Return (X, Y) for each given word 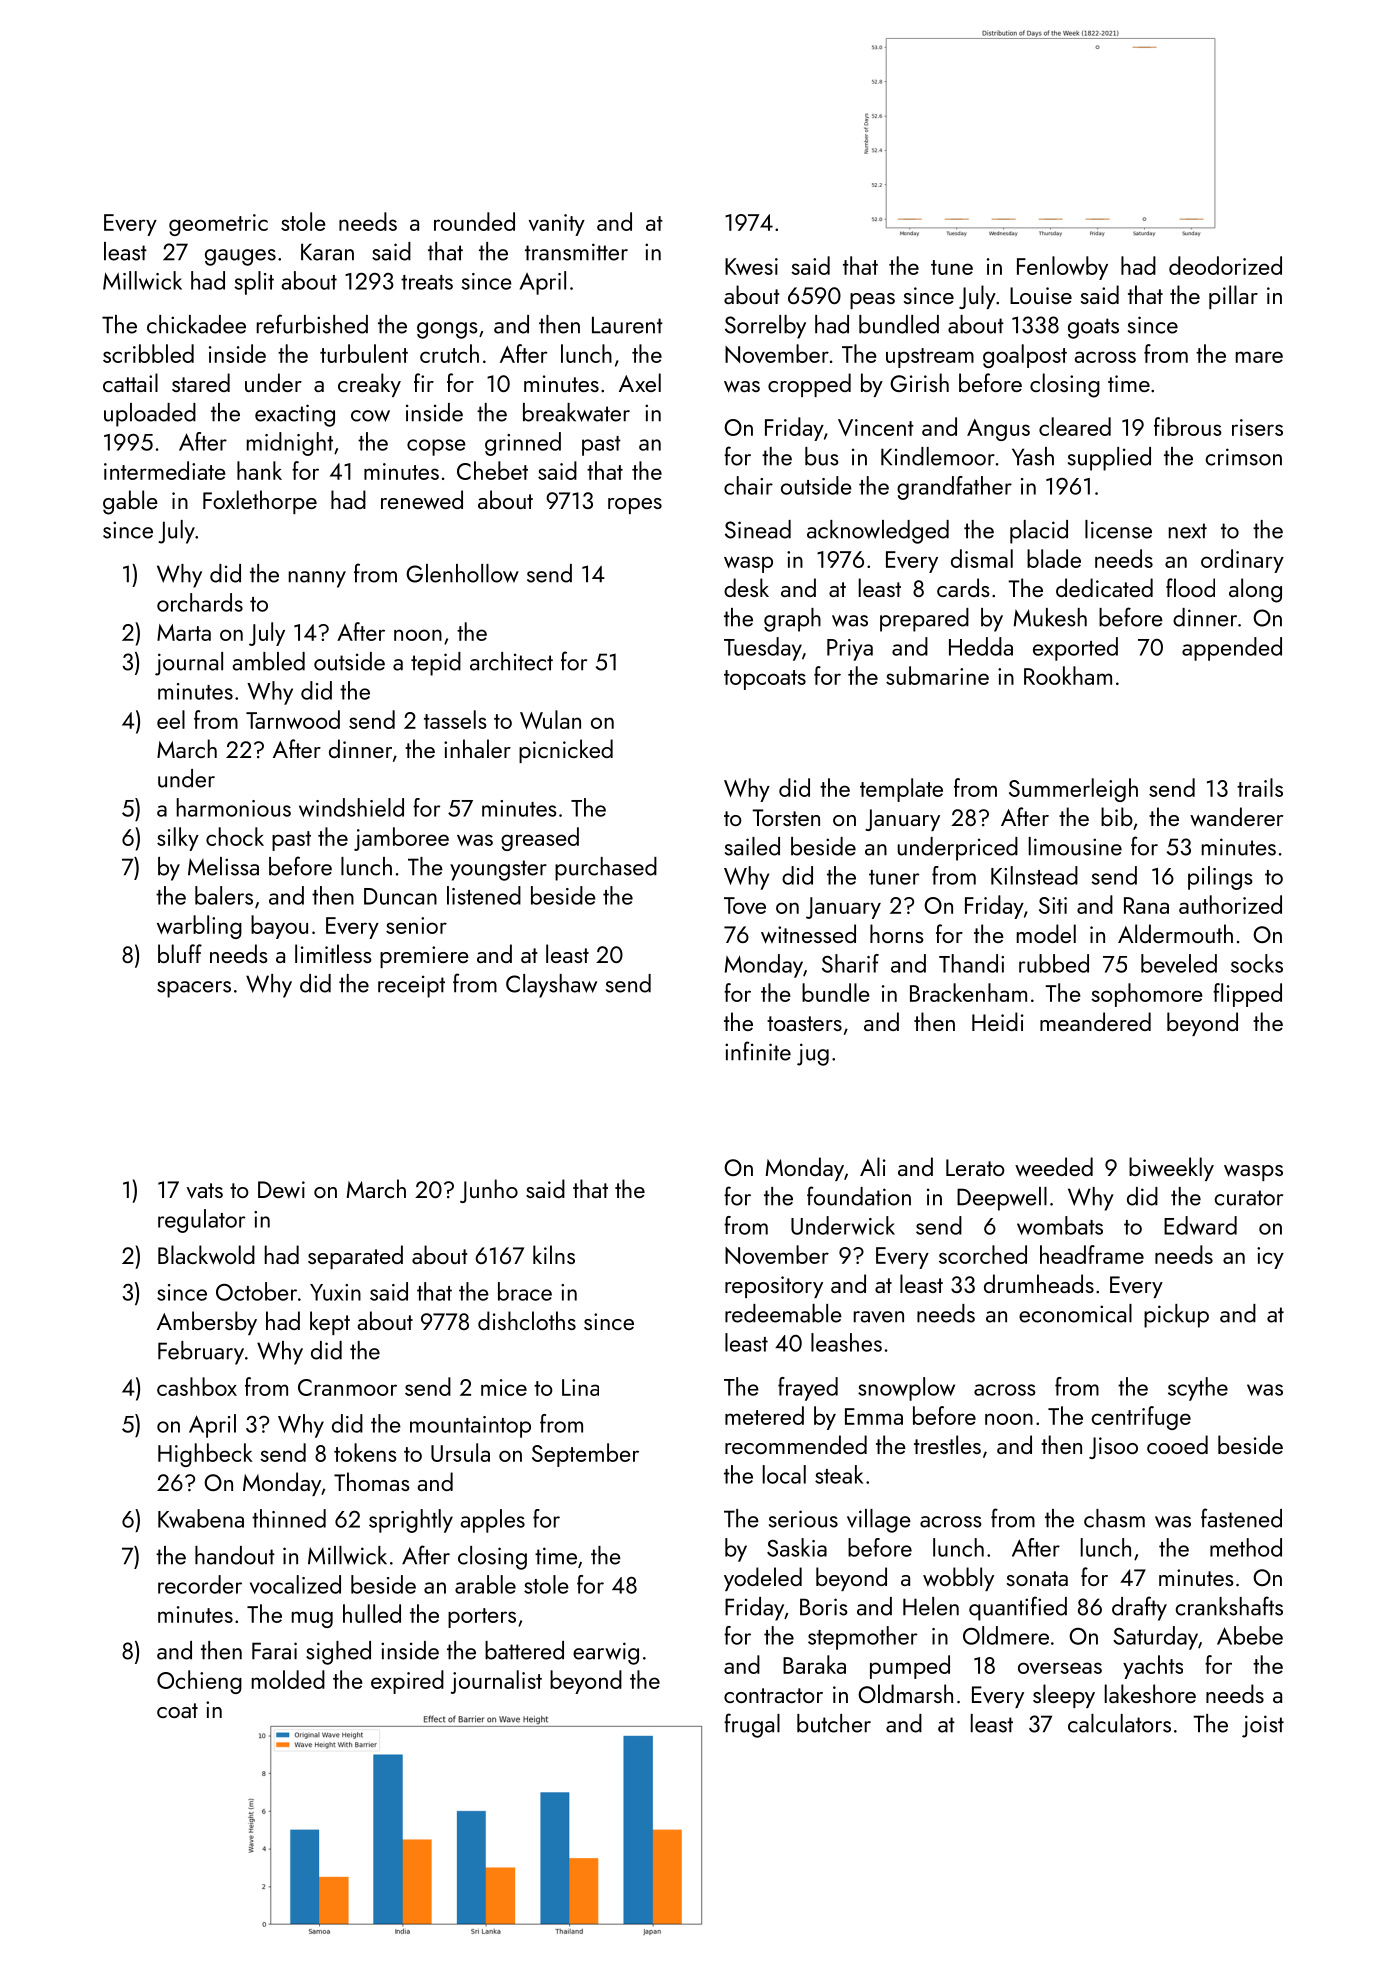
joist (1263, 1726)
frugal (752, 1725)
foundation (859, 1196)
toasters (804, 1023)
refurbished (312, 324)
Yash (1033, 456)
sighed (338, 1653)
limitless (333, 953)
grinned (523, 444)
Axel (640, 382)
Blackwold (206, 1255)
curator (1248, 1198)
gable (130, 502)
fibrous (1188, 426)
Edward (1200, 1225)
